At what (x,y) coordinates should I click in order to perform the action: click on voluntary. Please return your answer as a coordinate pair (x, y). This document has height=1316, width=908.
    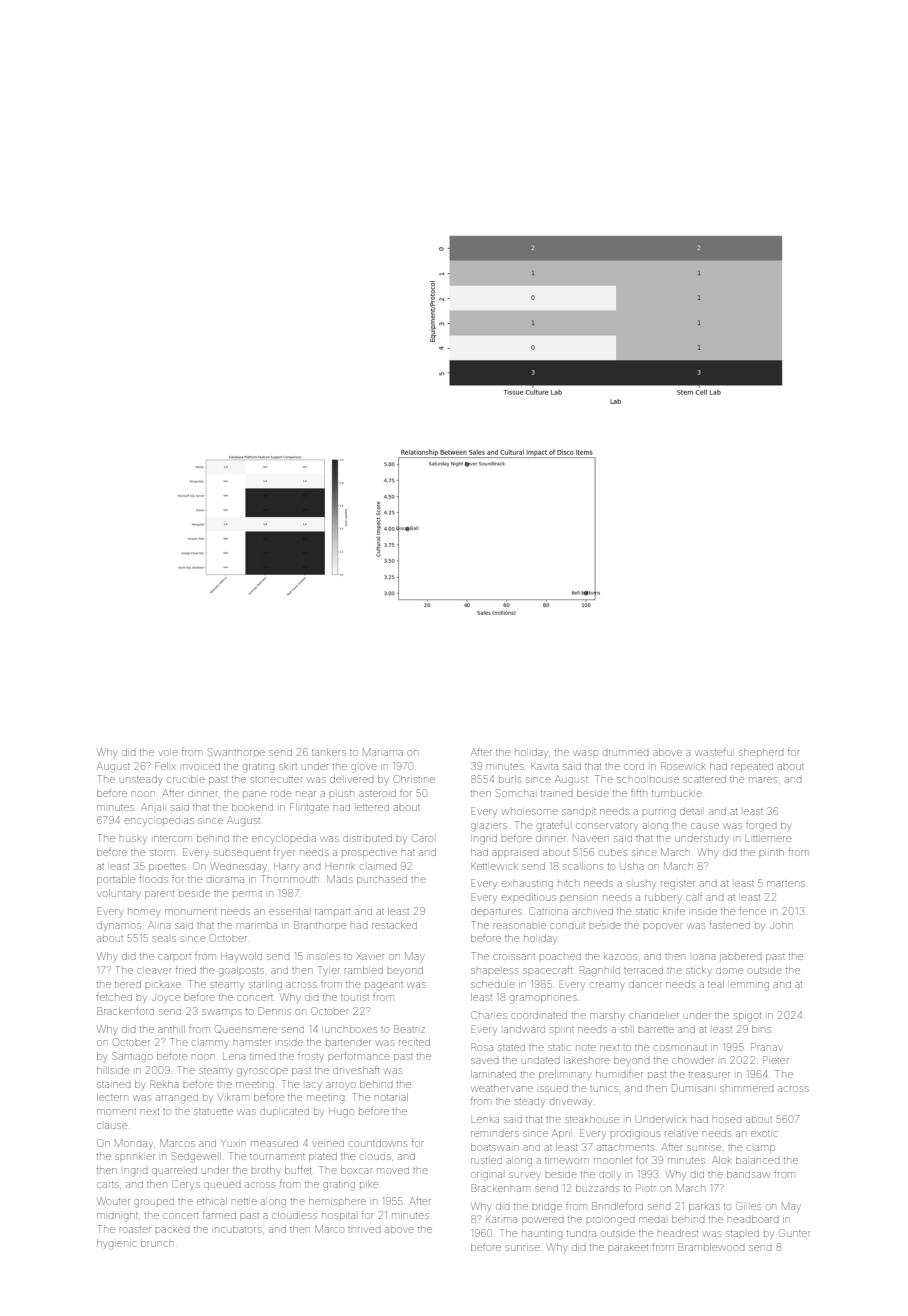
    Looking at the image, I should click on (118, 894).
